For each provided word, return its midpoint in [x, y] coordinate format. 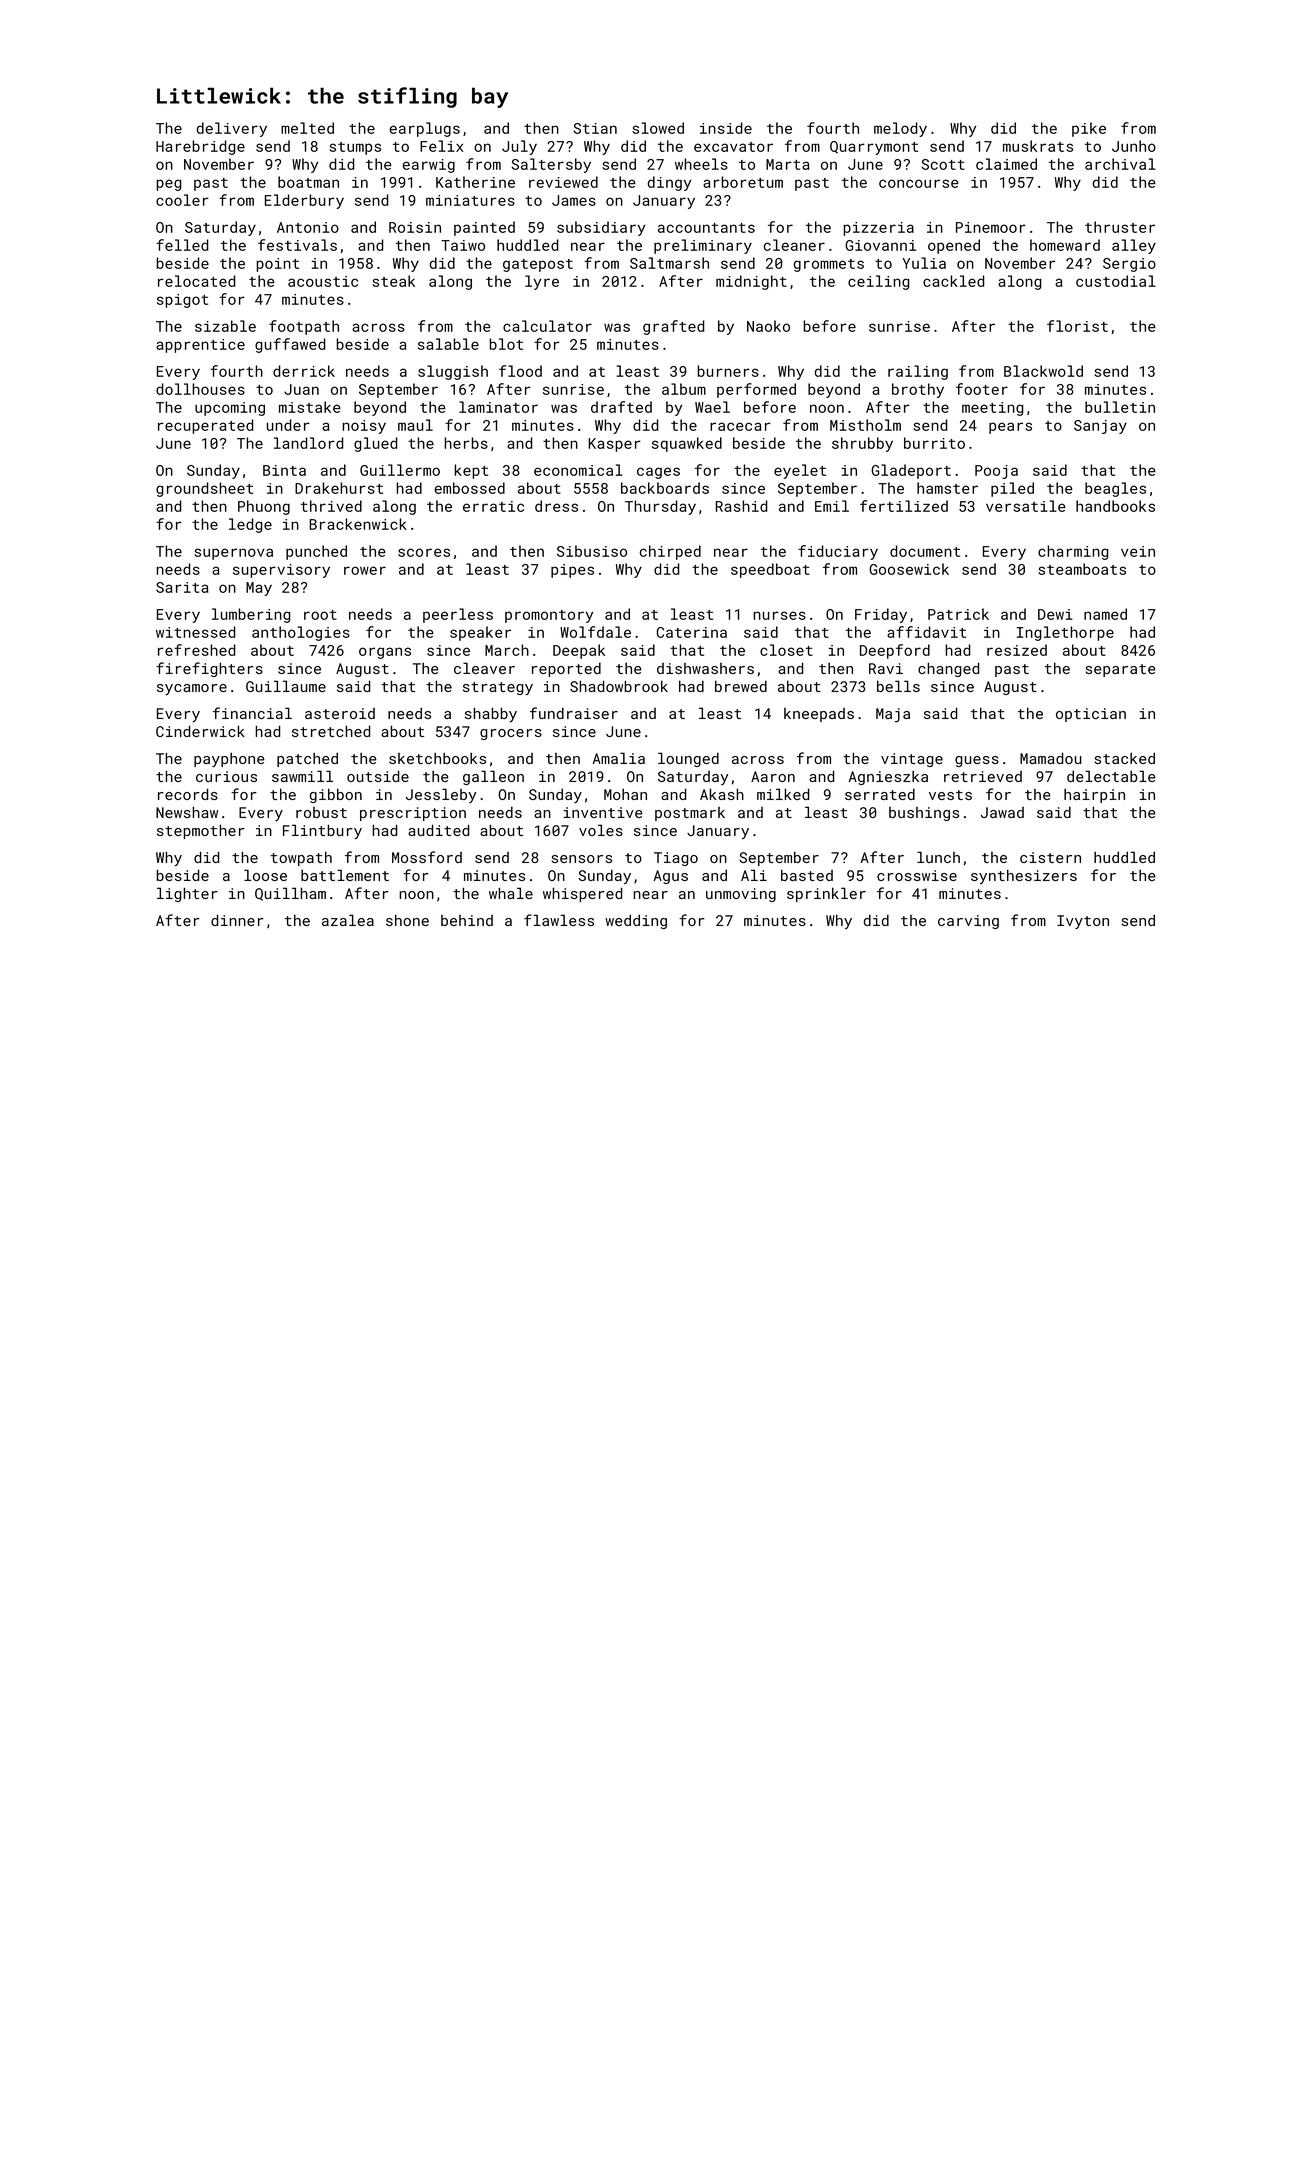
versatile [1026, 506]
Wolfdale [595, 632]
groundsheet [204, 489]
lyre [542, 282]
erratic [493, 506]
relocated [196, 281]
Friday [881, 615]
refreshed [196, 650]
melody [900, 129]
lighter [187, 894]
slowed [658, 128]
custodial [1116, 281]
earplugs [424, 129]
